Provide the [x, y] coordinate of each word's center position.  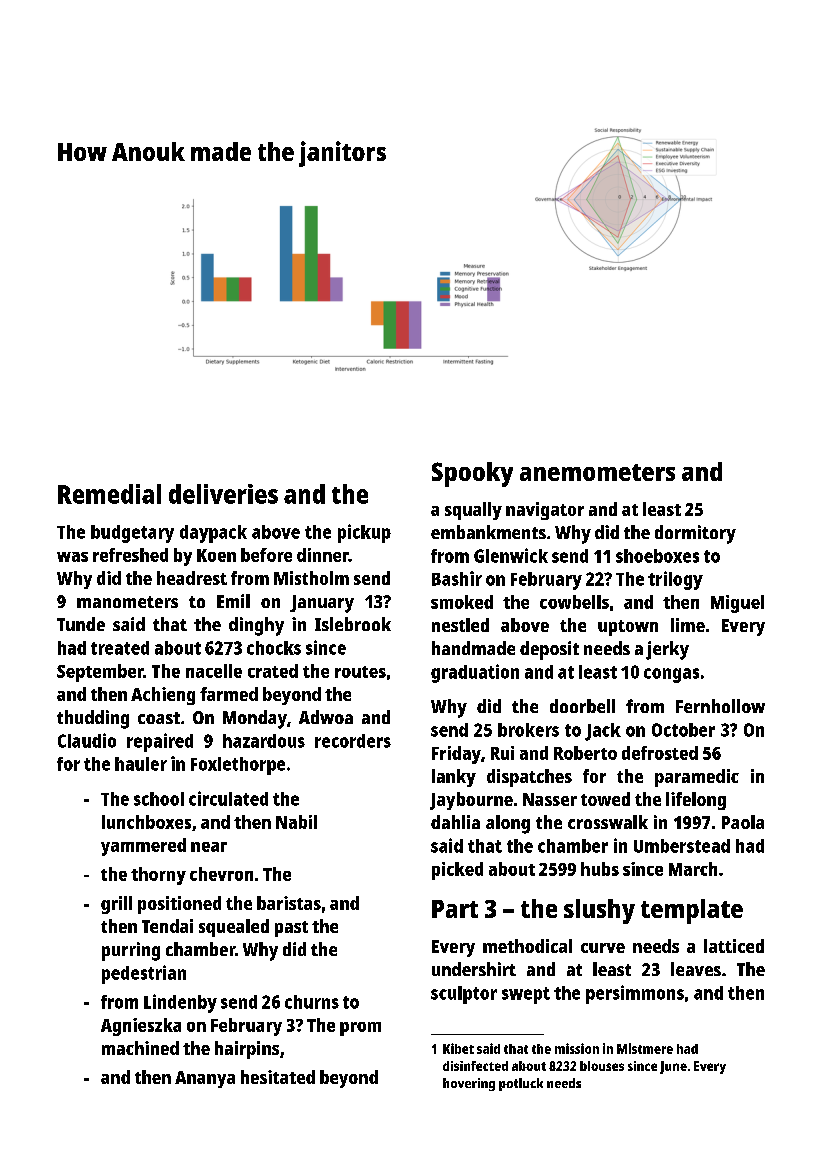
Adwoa [326, 717]
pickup [364, 533]
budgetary [132, 534]
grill [116, 905]
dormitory [695, 534]
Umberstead [682, 846]
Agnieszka [141, 1027]
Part [455, 909]
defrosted [660, 753]
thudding [93, 719]
